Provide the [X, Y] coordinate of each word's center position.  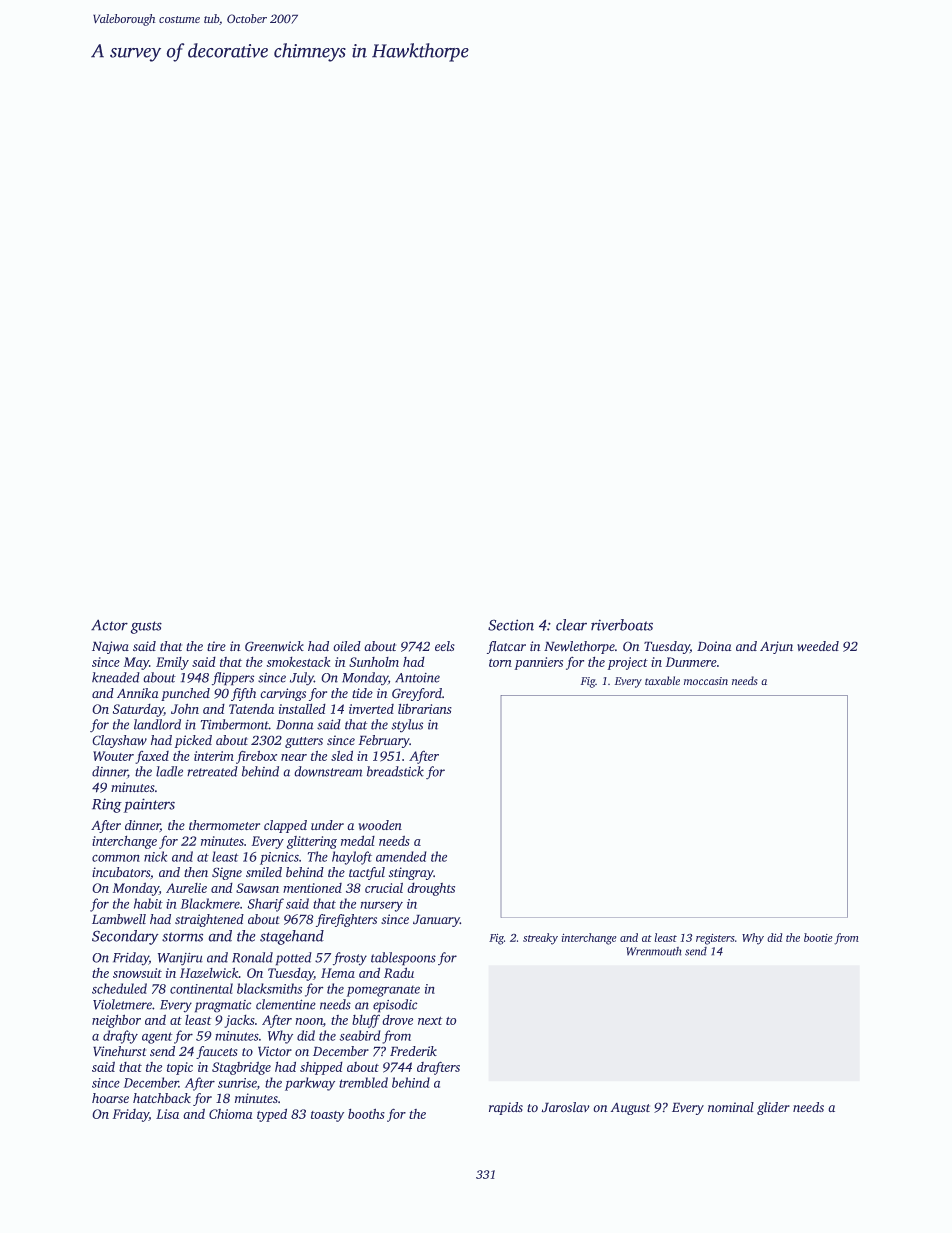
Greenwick [274, 646]
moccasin [706, 681]
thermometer [224, 825]
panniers [539, 663]
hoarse [110, 1098]
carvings [283, 694]
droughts [431, 889]
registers [715, 939]
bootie [818, 937]
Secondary [125, 937]
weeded [818, 646]
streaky [540, 939]
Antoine [417, 678]
